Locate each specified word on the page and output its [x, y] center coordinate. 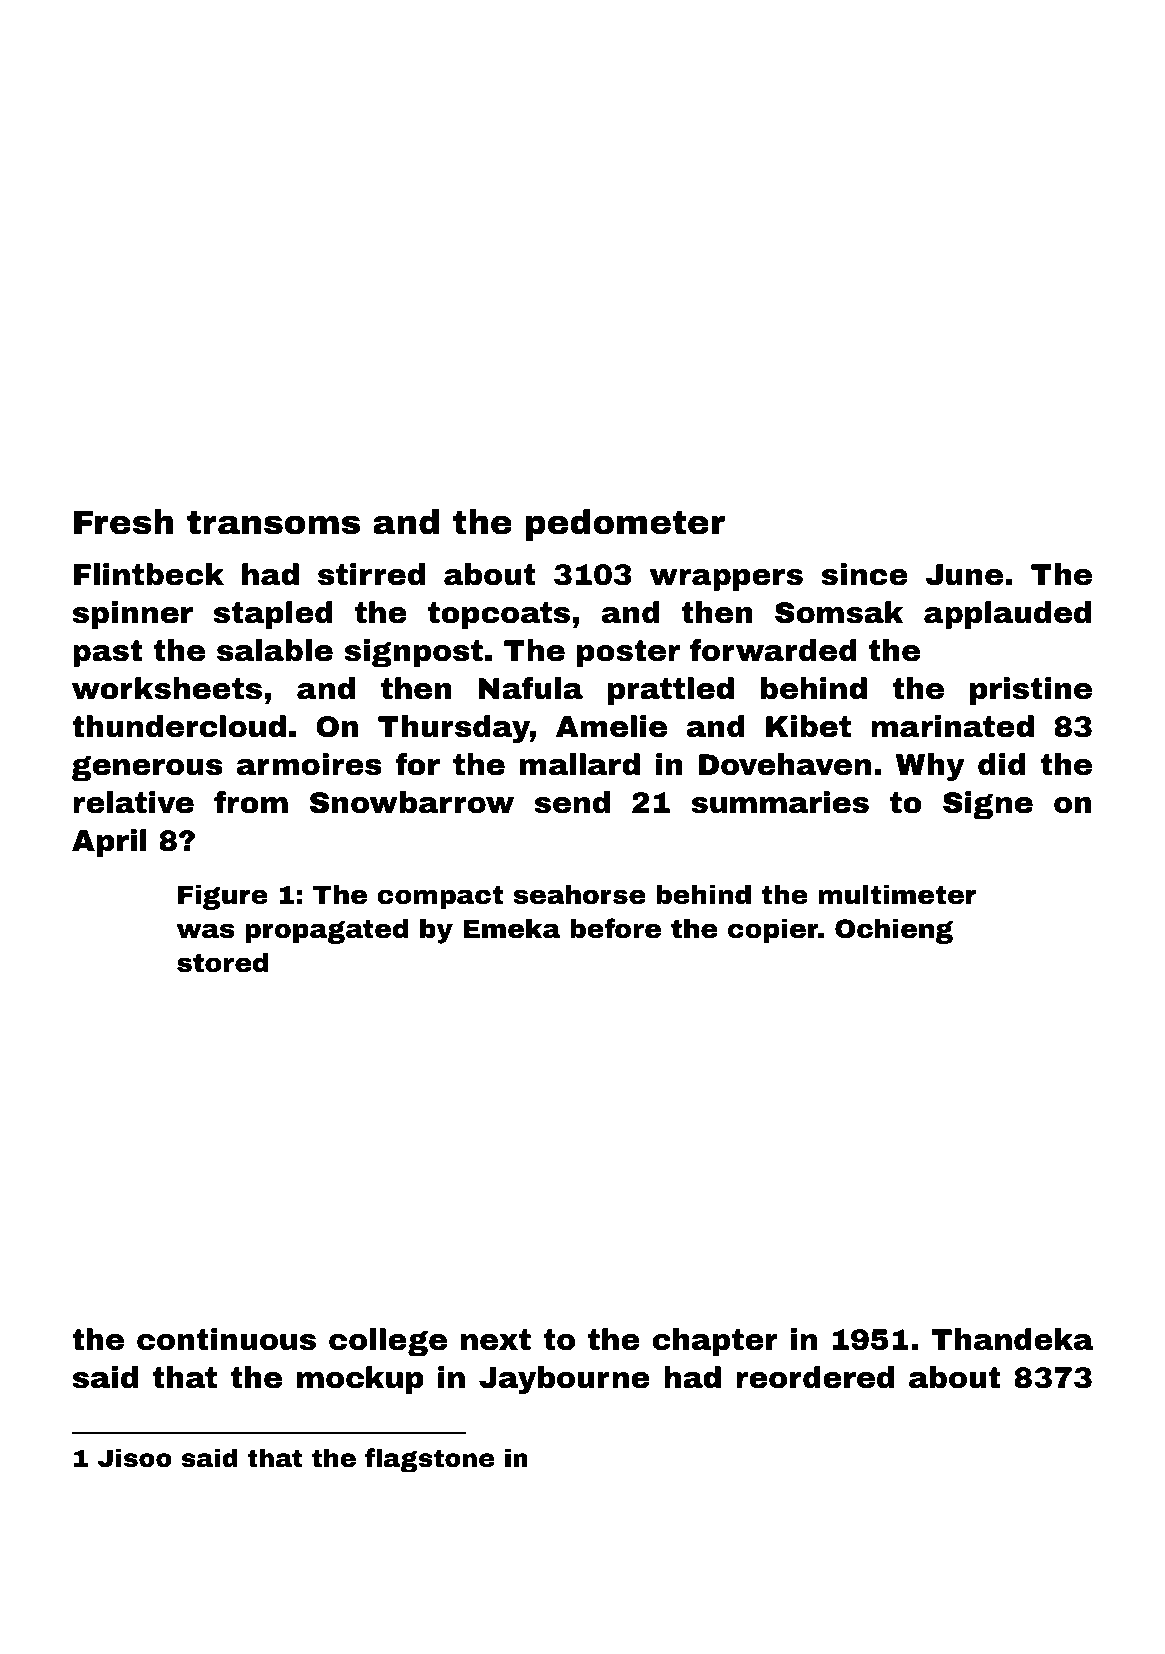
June [964, 575]
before [615, 928]
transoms [273, 522]
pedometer [625, 525]
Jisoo [135, 1458]
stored [222, 962]
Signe [988, 805]
